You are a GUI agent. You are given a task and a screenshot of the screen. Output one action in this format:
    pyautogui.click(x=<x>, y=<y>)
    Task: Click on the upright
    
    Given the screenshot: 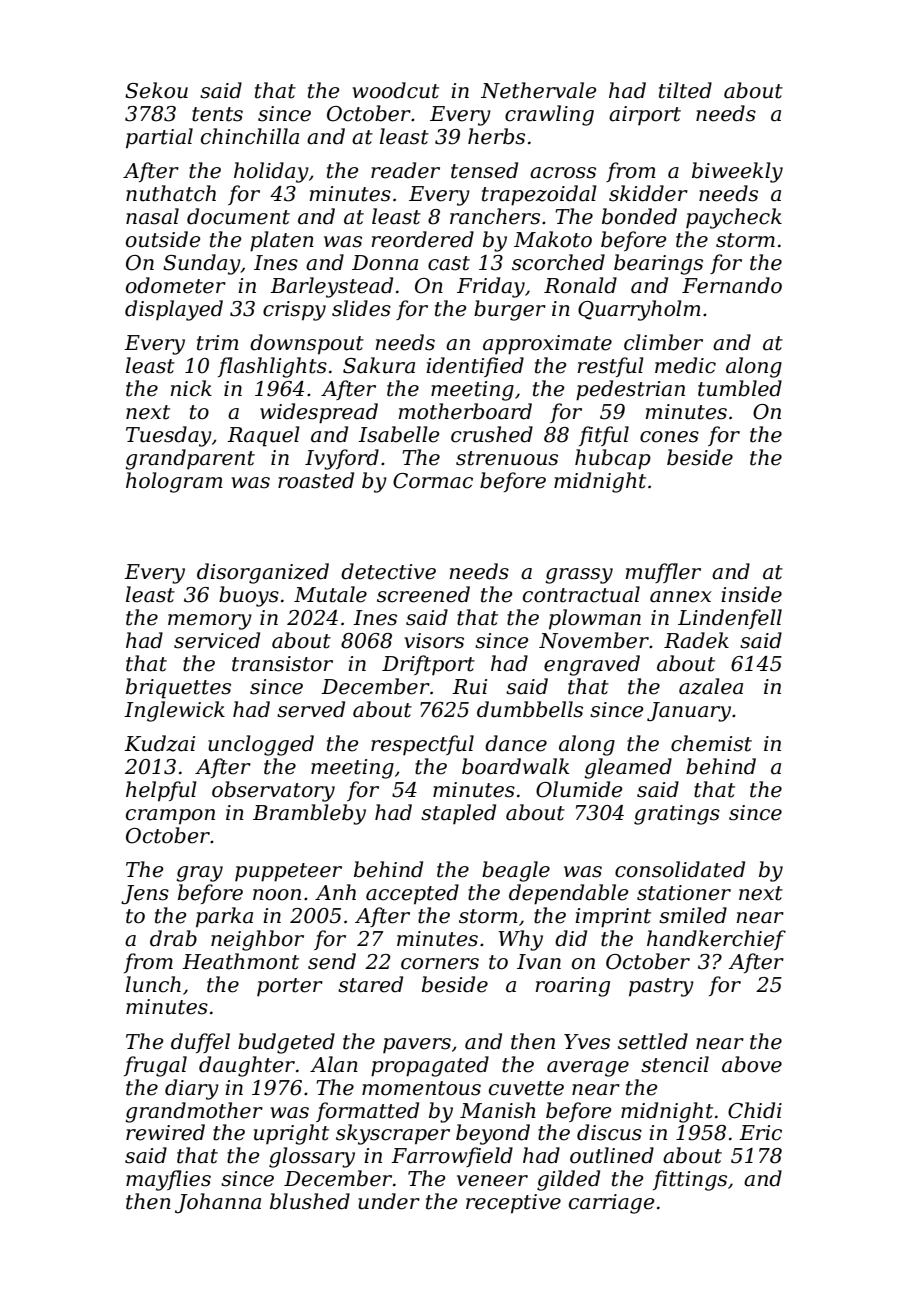 What is the action you would take?
    pyautogui.click(x=291, y=1134)
